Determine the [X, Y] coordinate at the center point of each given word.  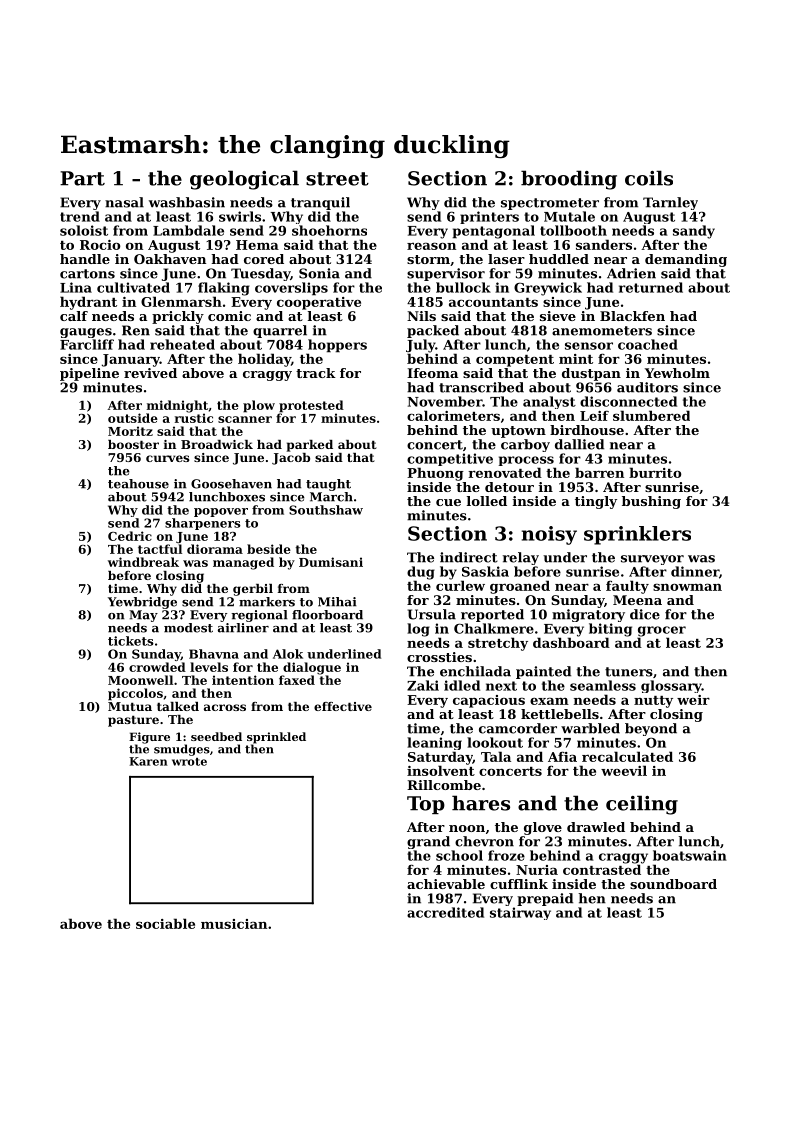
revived [150, 373]
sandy [694, 232]
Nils [421, 316]
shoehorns [329, 230]
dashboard [571, 642]
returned [651, 287]
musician [234, 924]
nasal [124, 202]
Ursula [432, 614]
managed [243, 563]
